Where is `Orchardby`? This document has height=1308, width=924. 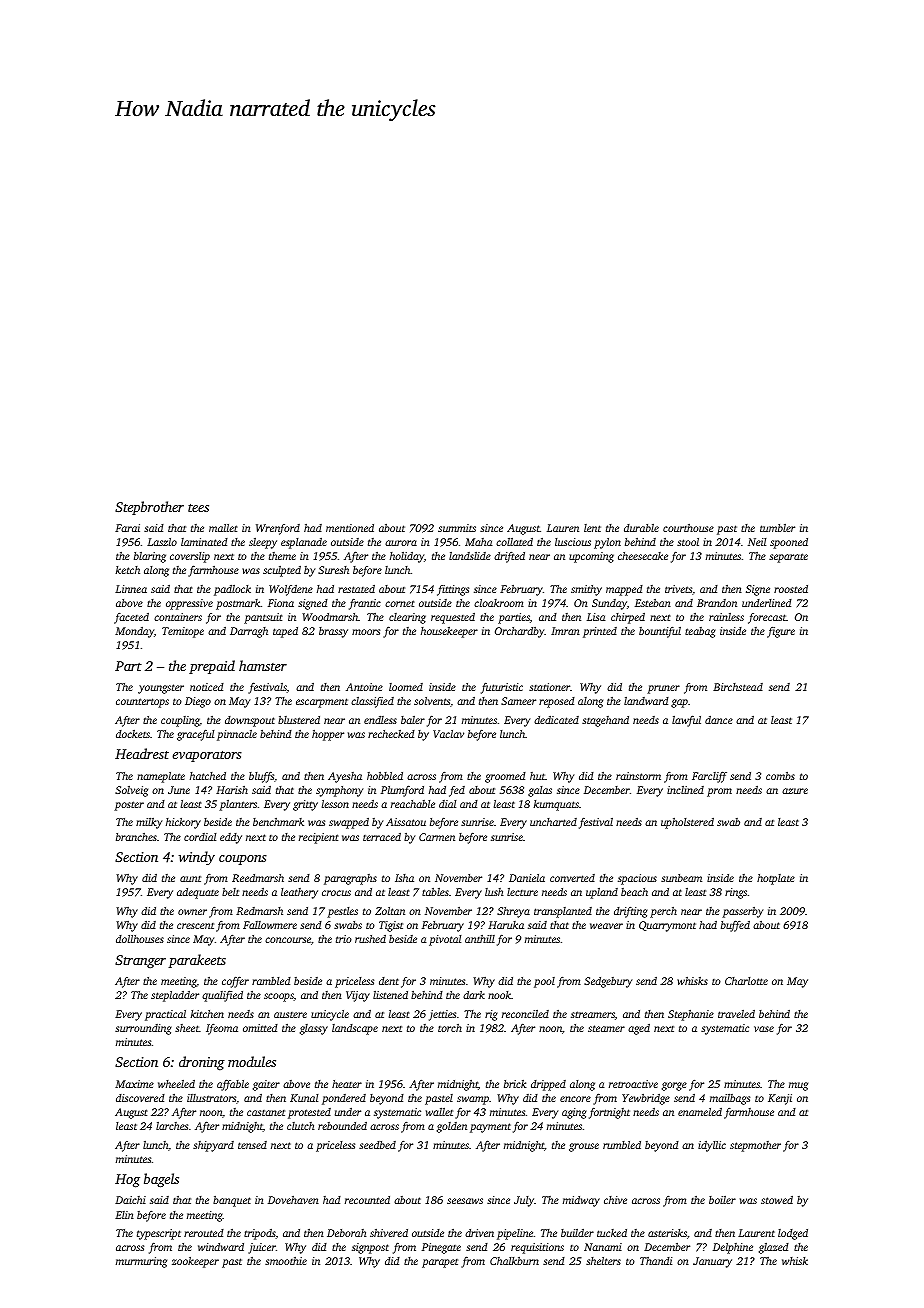 Orchardby is located at coordinates (520, 632).
